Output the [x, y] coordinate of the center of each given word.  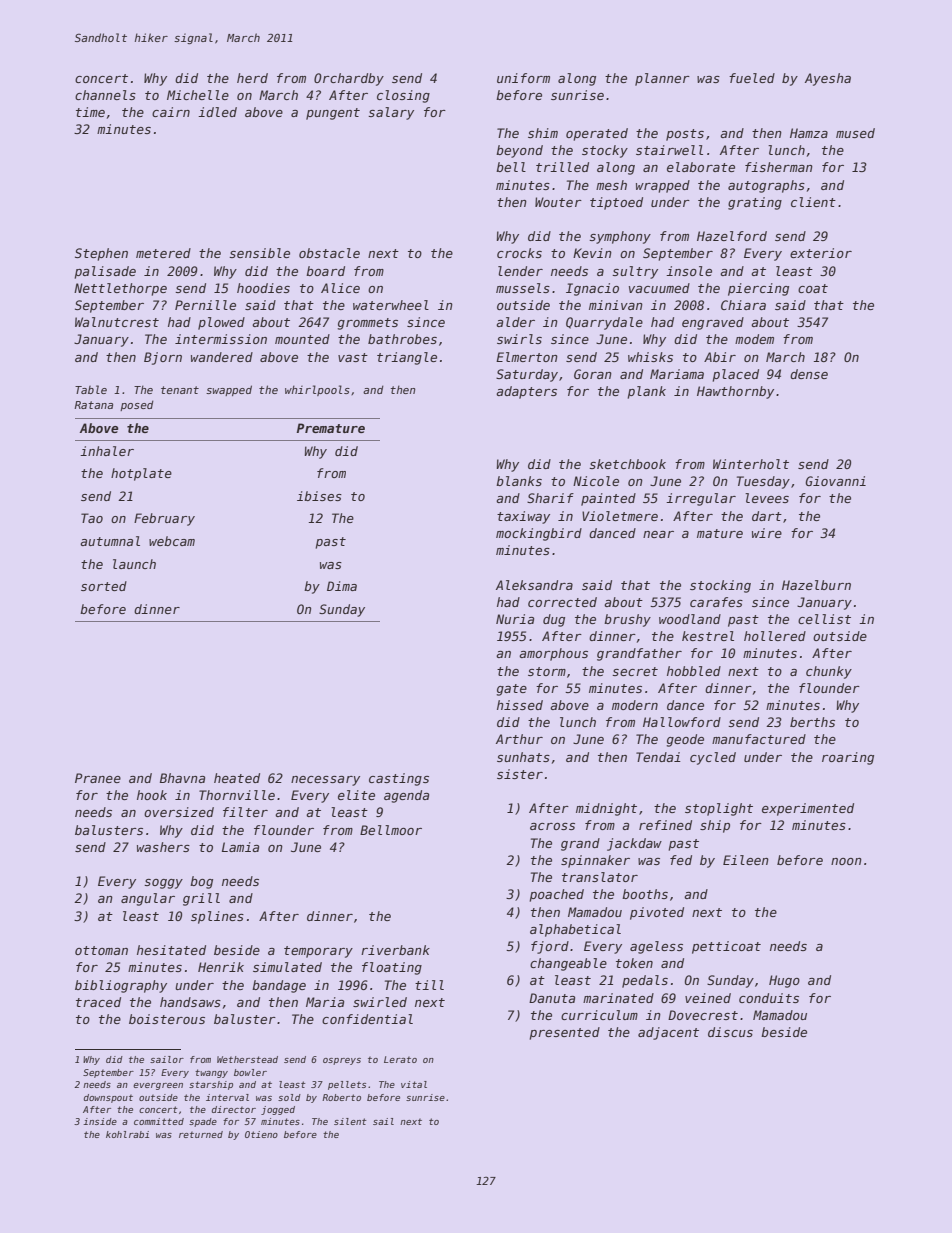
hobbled [694, 671]
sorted [104, 586]
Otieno [261, 1134]
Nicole [596, 481]
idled [217, 112]
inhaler [107, 451]
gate [512, 690]
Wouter [558, 202]
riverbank [395, 950]
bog [201, 882]
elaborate [701, 167]
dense [809, 374]
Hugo [784, 981]
